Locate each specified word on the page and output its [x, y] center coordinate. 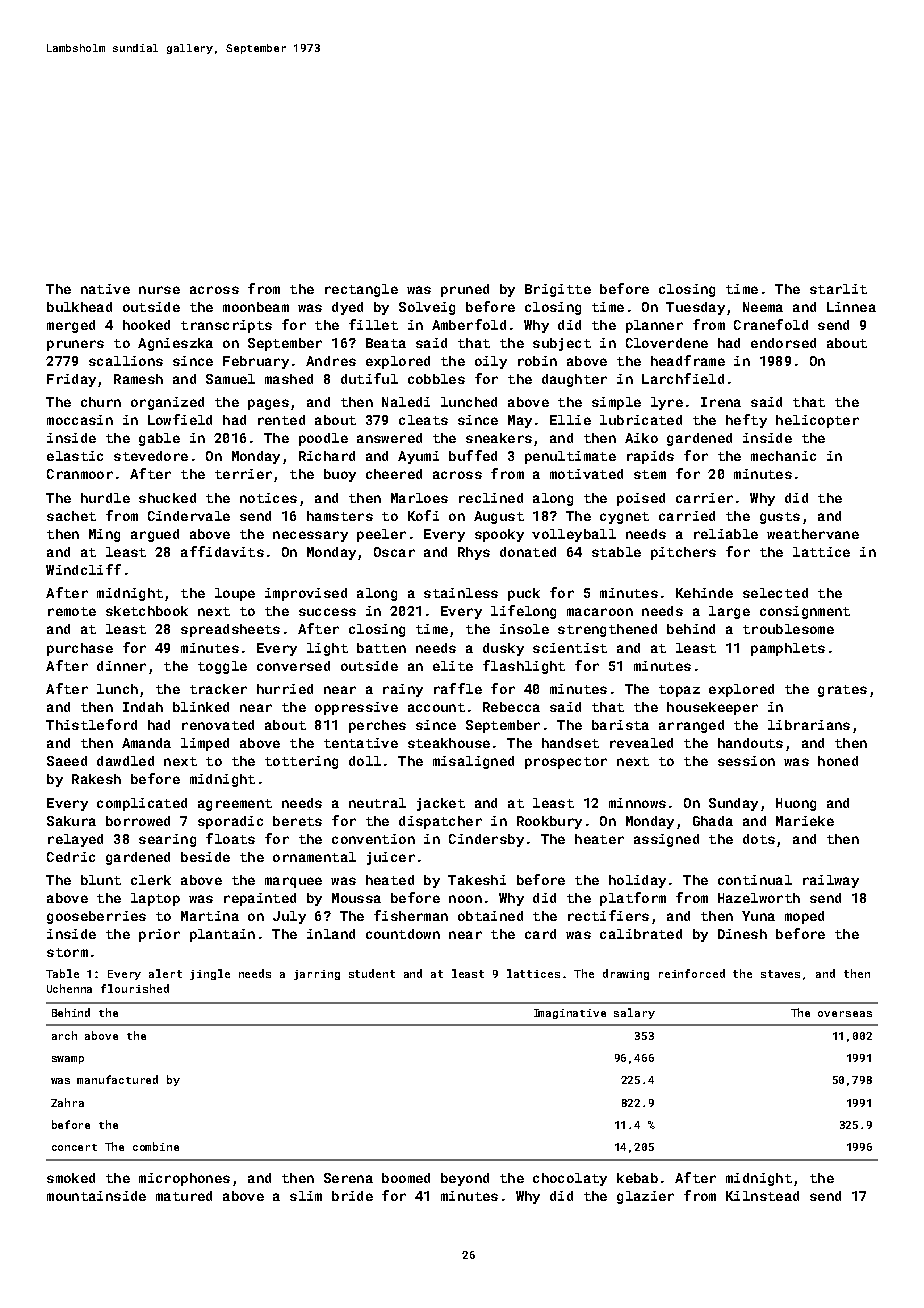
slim [306, 1196]
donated [528, 552]
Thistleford [91, 724]
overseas [845, 1014]
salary [634, 1013]
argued [155, 535]
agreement [235, 805]
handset [570, 743]
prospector [566, 763]
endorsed [783, 343]
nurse [159, 290]
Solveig [427, 308]
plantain [222, 935]
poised [641, 499]
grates [842, 691]
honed [838, 761]
